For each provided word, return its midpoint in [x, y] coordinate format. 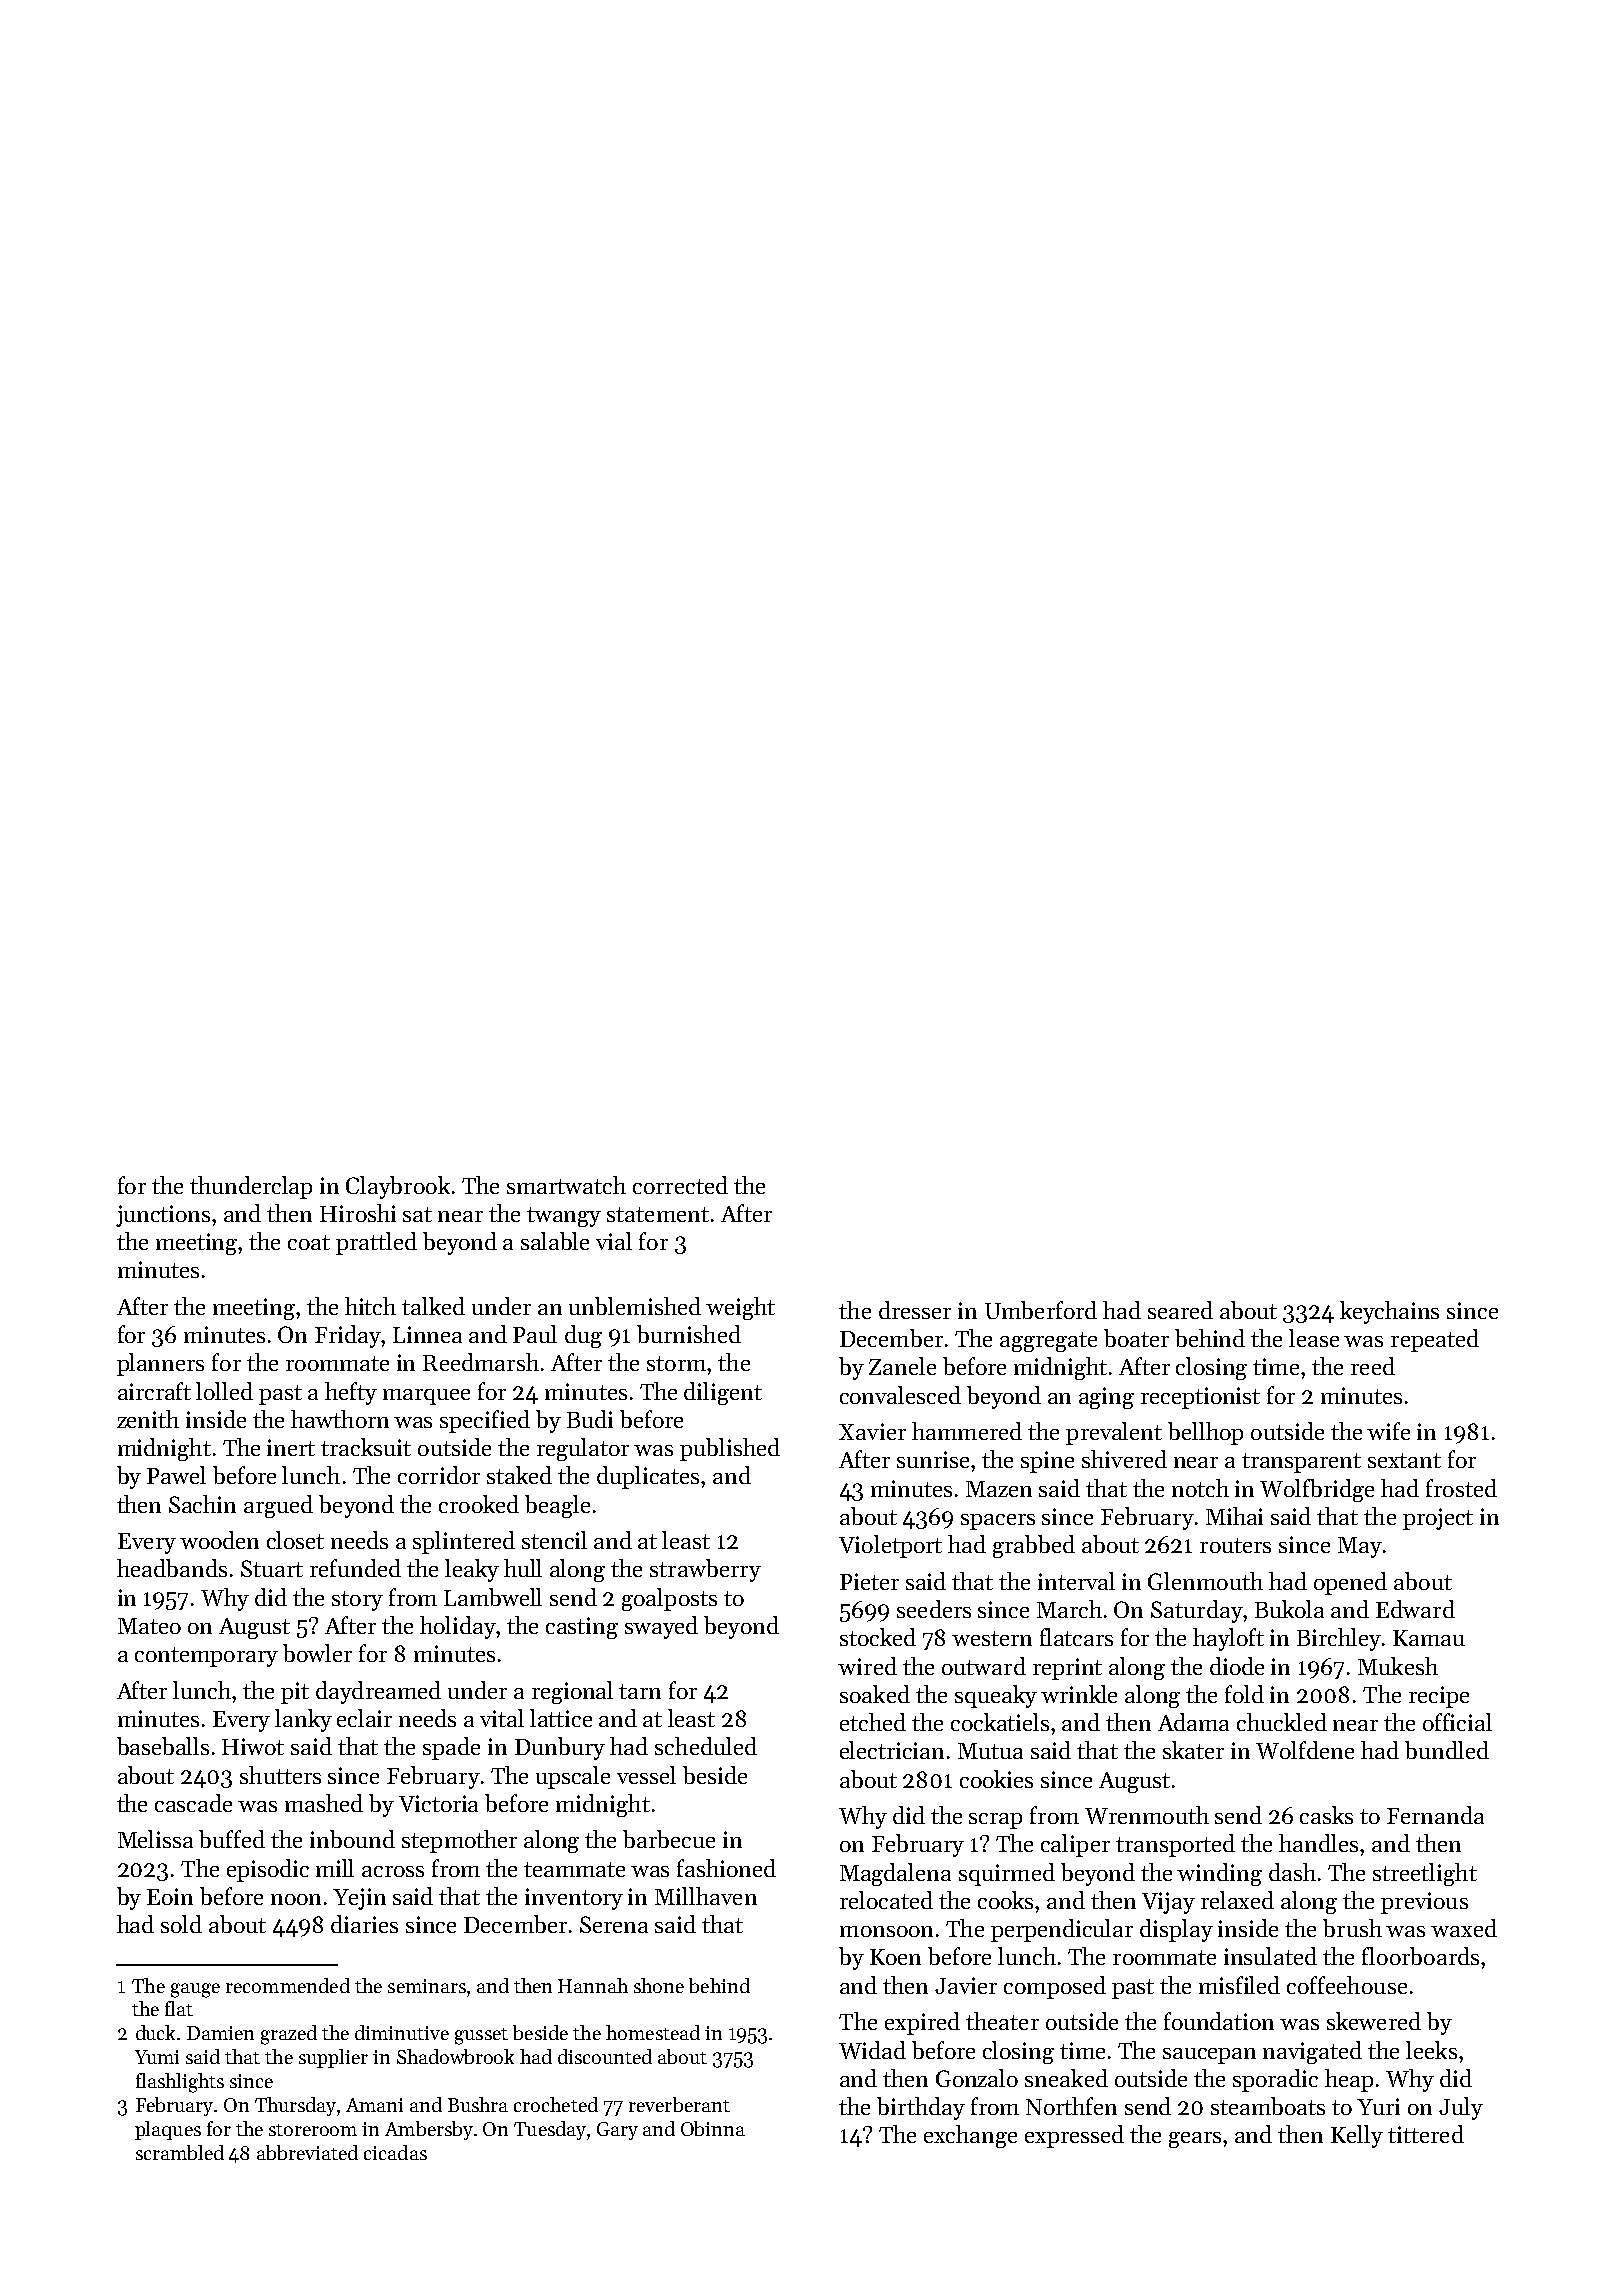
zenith [148, 1419]
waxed [1464, 1928]
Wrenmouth [1147, 1815]
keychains [1389, 1312]
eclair [364, 1718]
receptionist [1200, 1398]
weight [740, 1308]
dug [583, 1336]
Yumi [157, 2057]
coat [309, 1242]
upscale [573, 1777]
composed [1055, 1987]
